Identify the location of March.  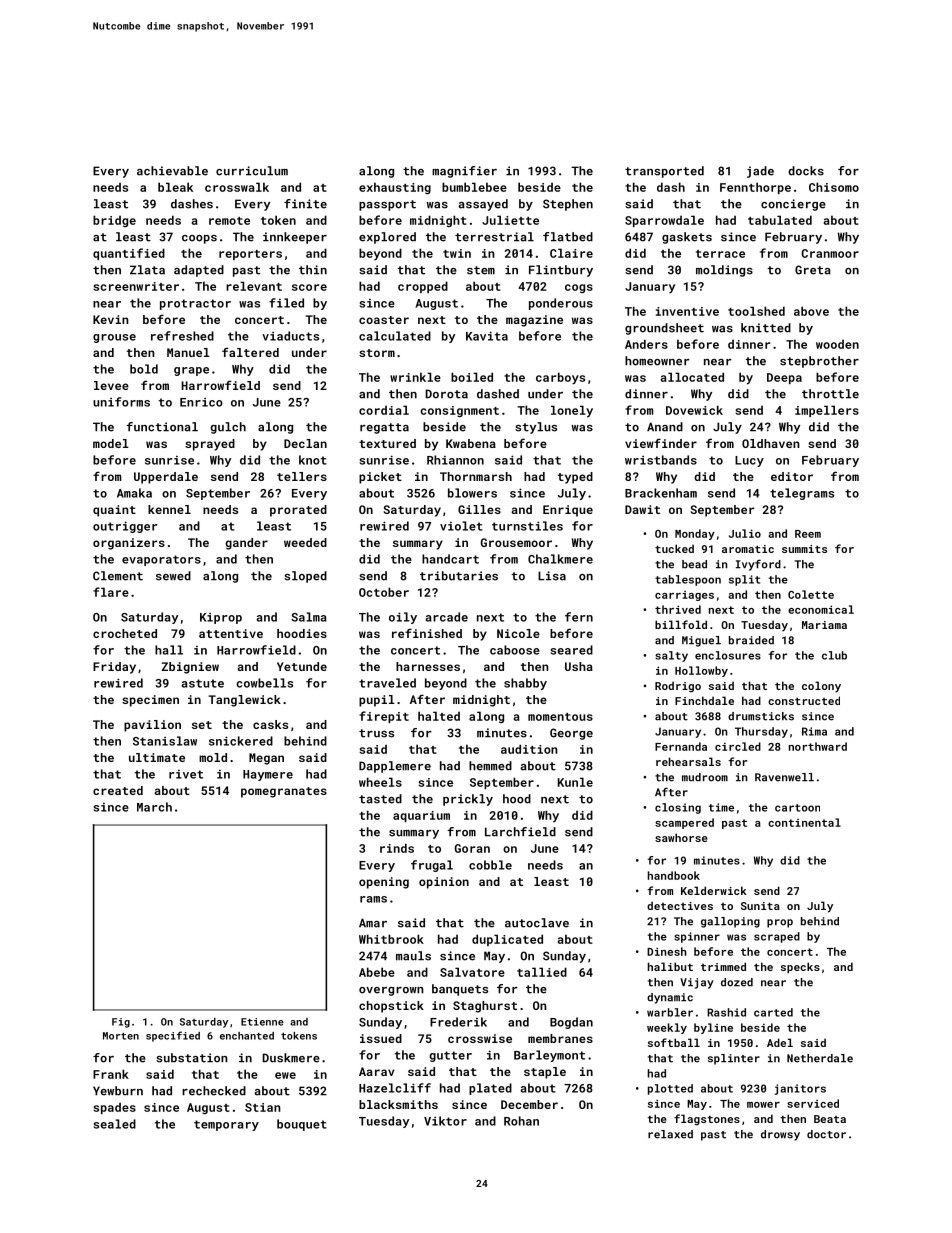
(154, 807).
